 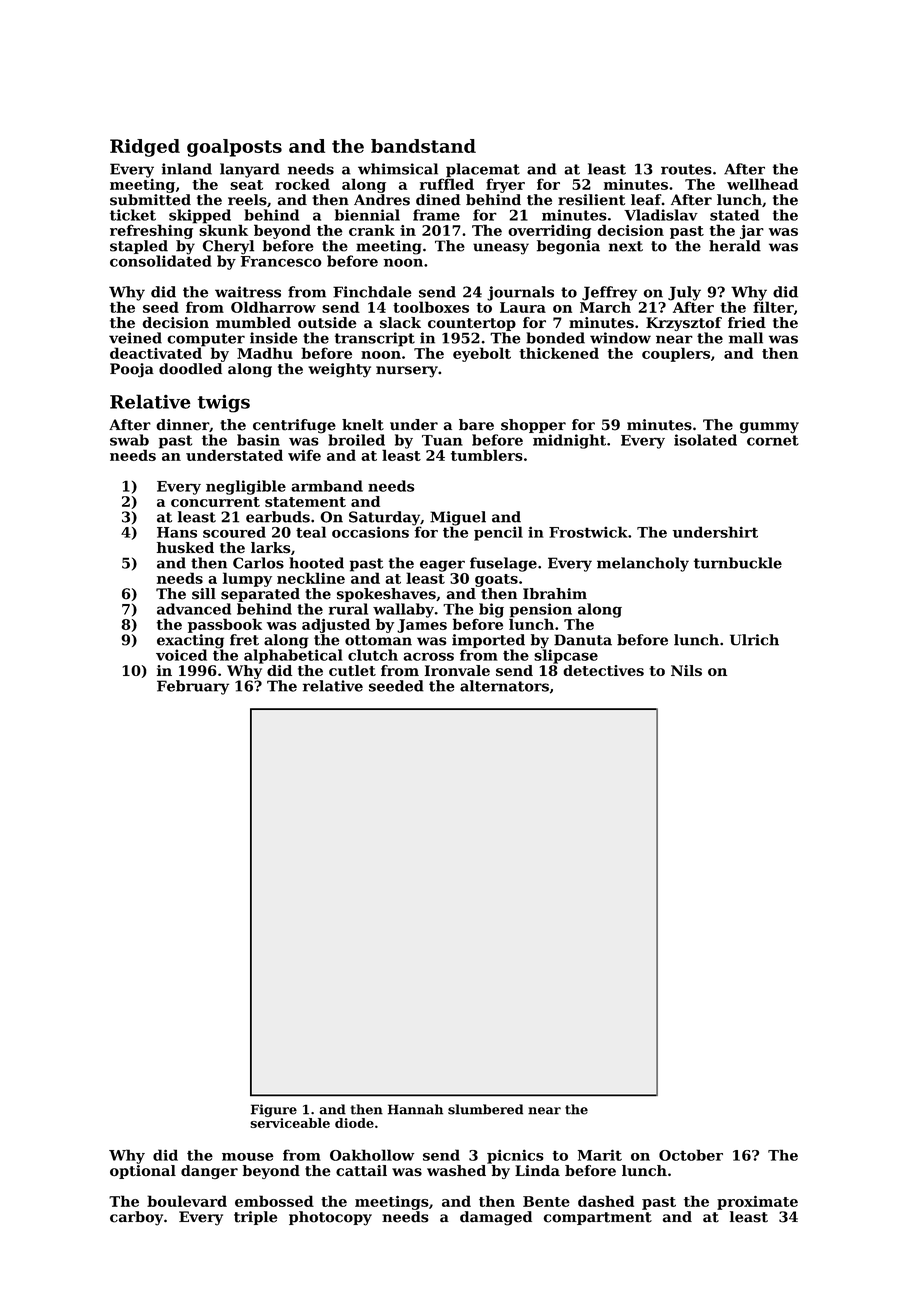 What do you see at coordinates (265, 353) in the page?
I see `Madhu` at bounding box center [265, 353].
